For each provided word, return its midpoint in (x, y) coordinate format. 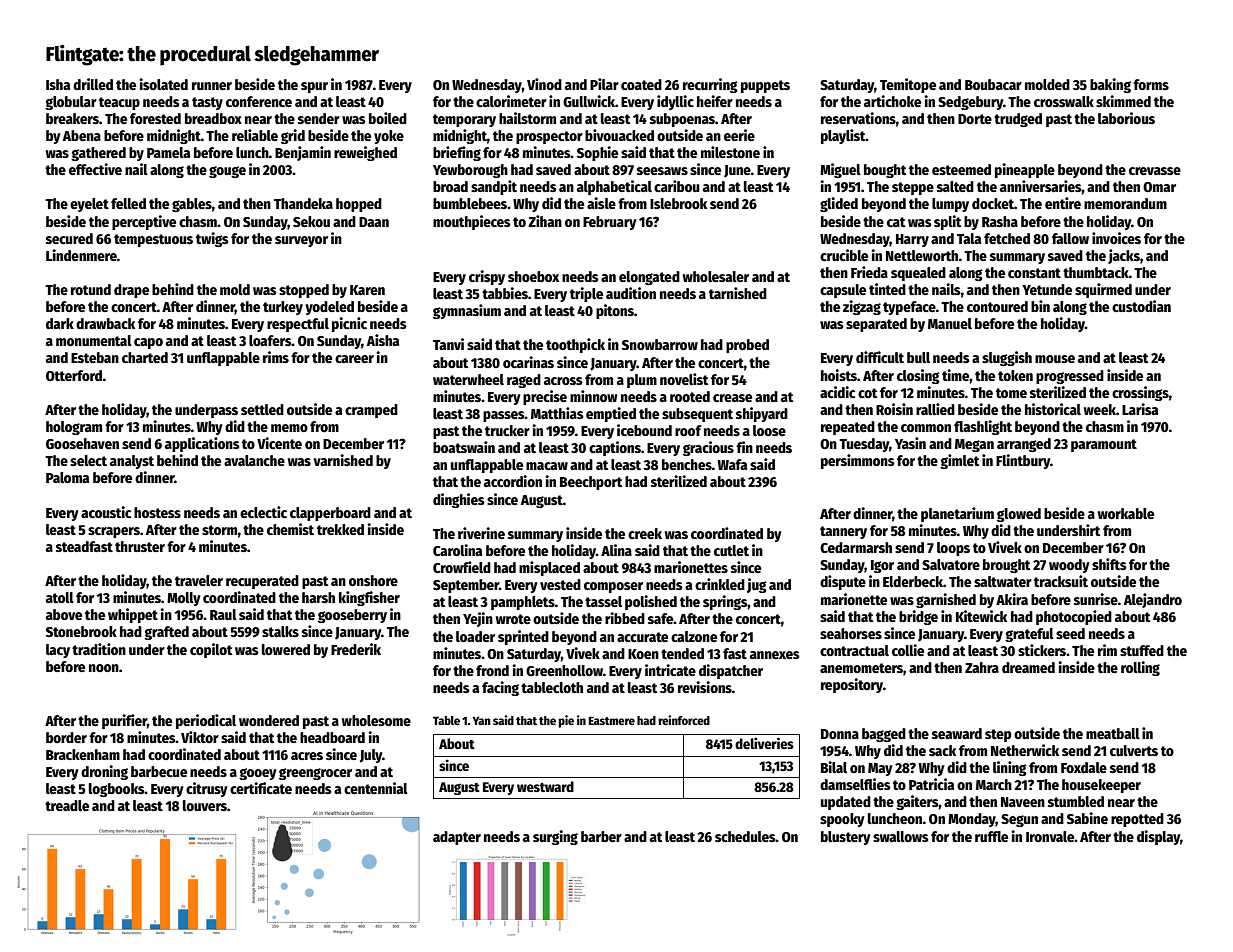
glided (839, 204)
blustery (846, 838)
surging (555, 837)
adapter (457, 838)
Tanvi (448, 344)
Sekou (311, 221)
